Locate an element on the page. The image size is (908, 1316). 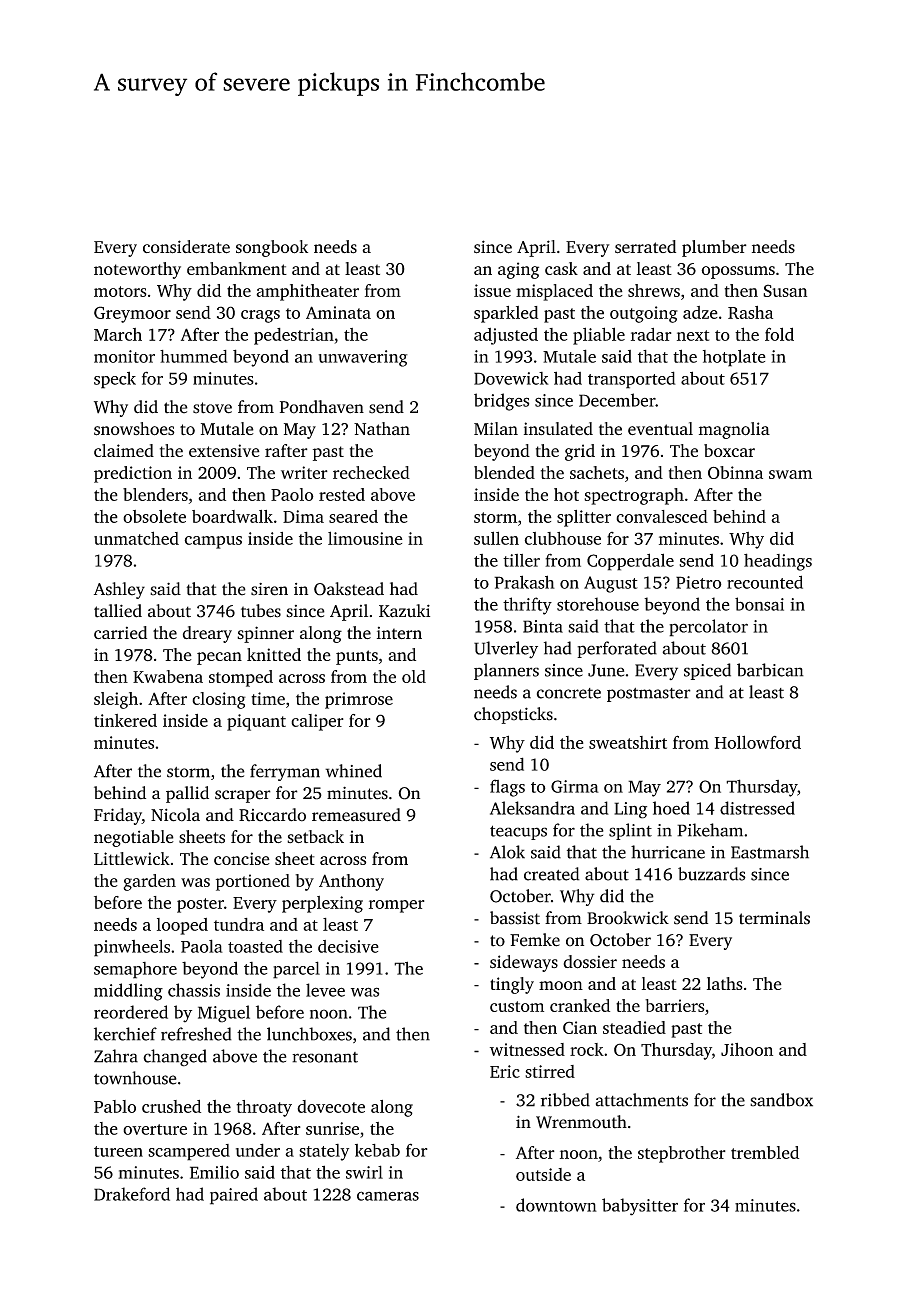
remeasured is located at coordinates (356, 815).
